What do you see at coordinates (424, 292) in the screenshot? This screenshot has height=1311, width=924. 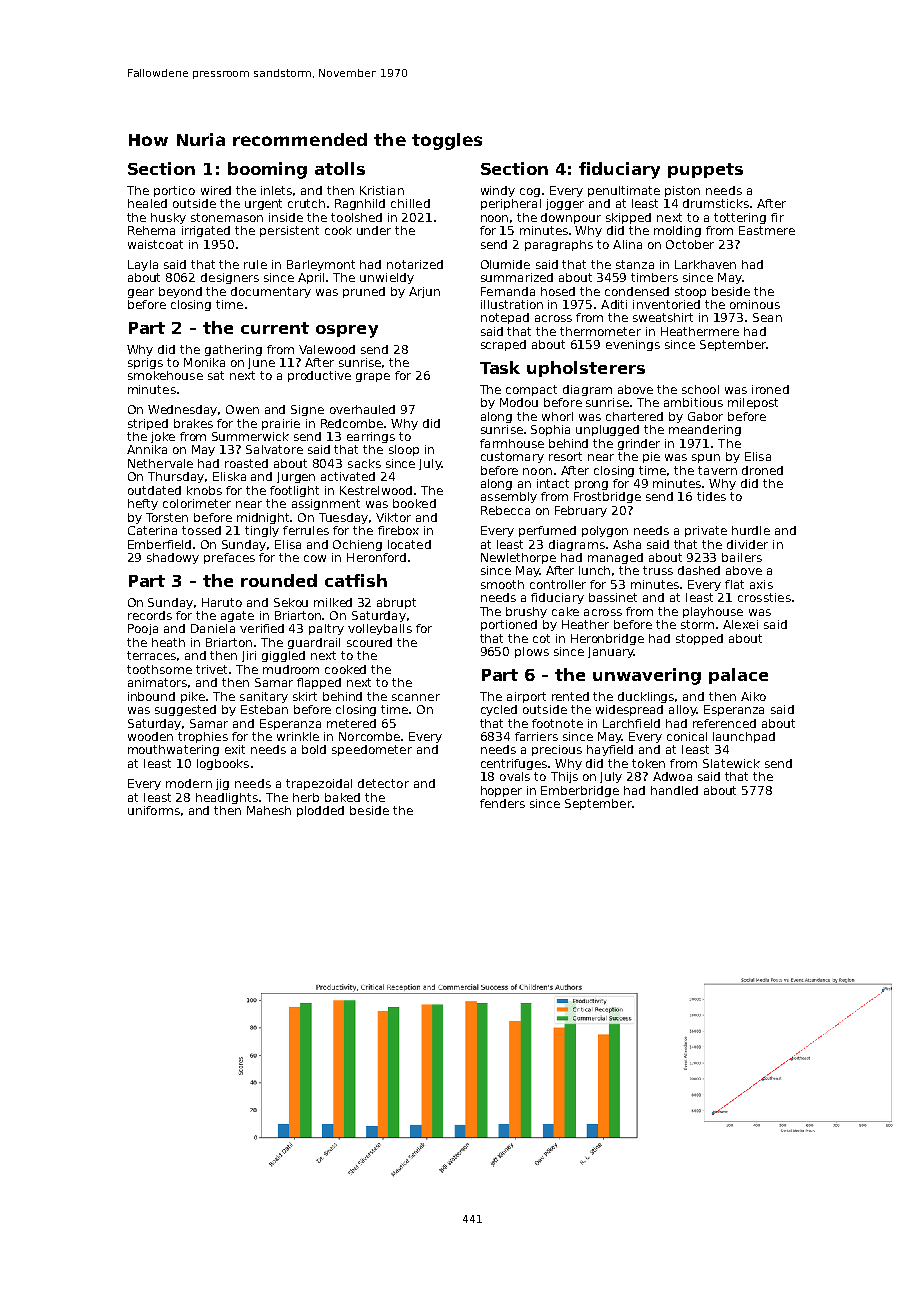 I see `Arjun` at bounding box center [424, 292].
